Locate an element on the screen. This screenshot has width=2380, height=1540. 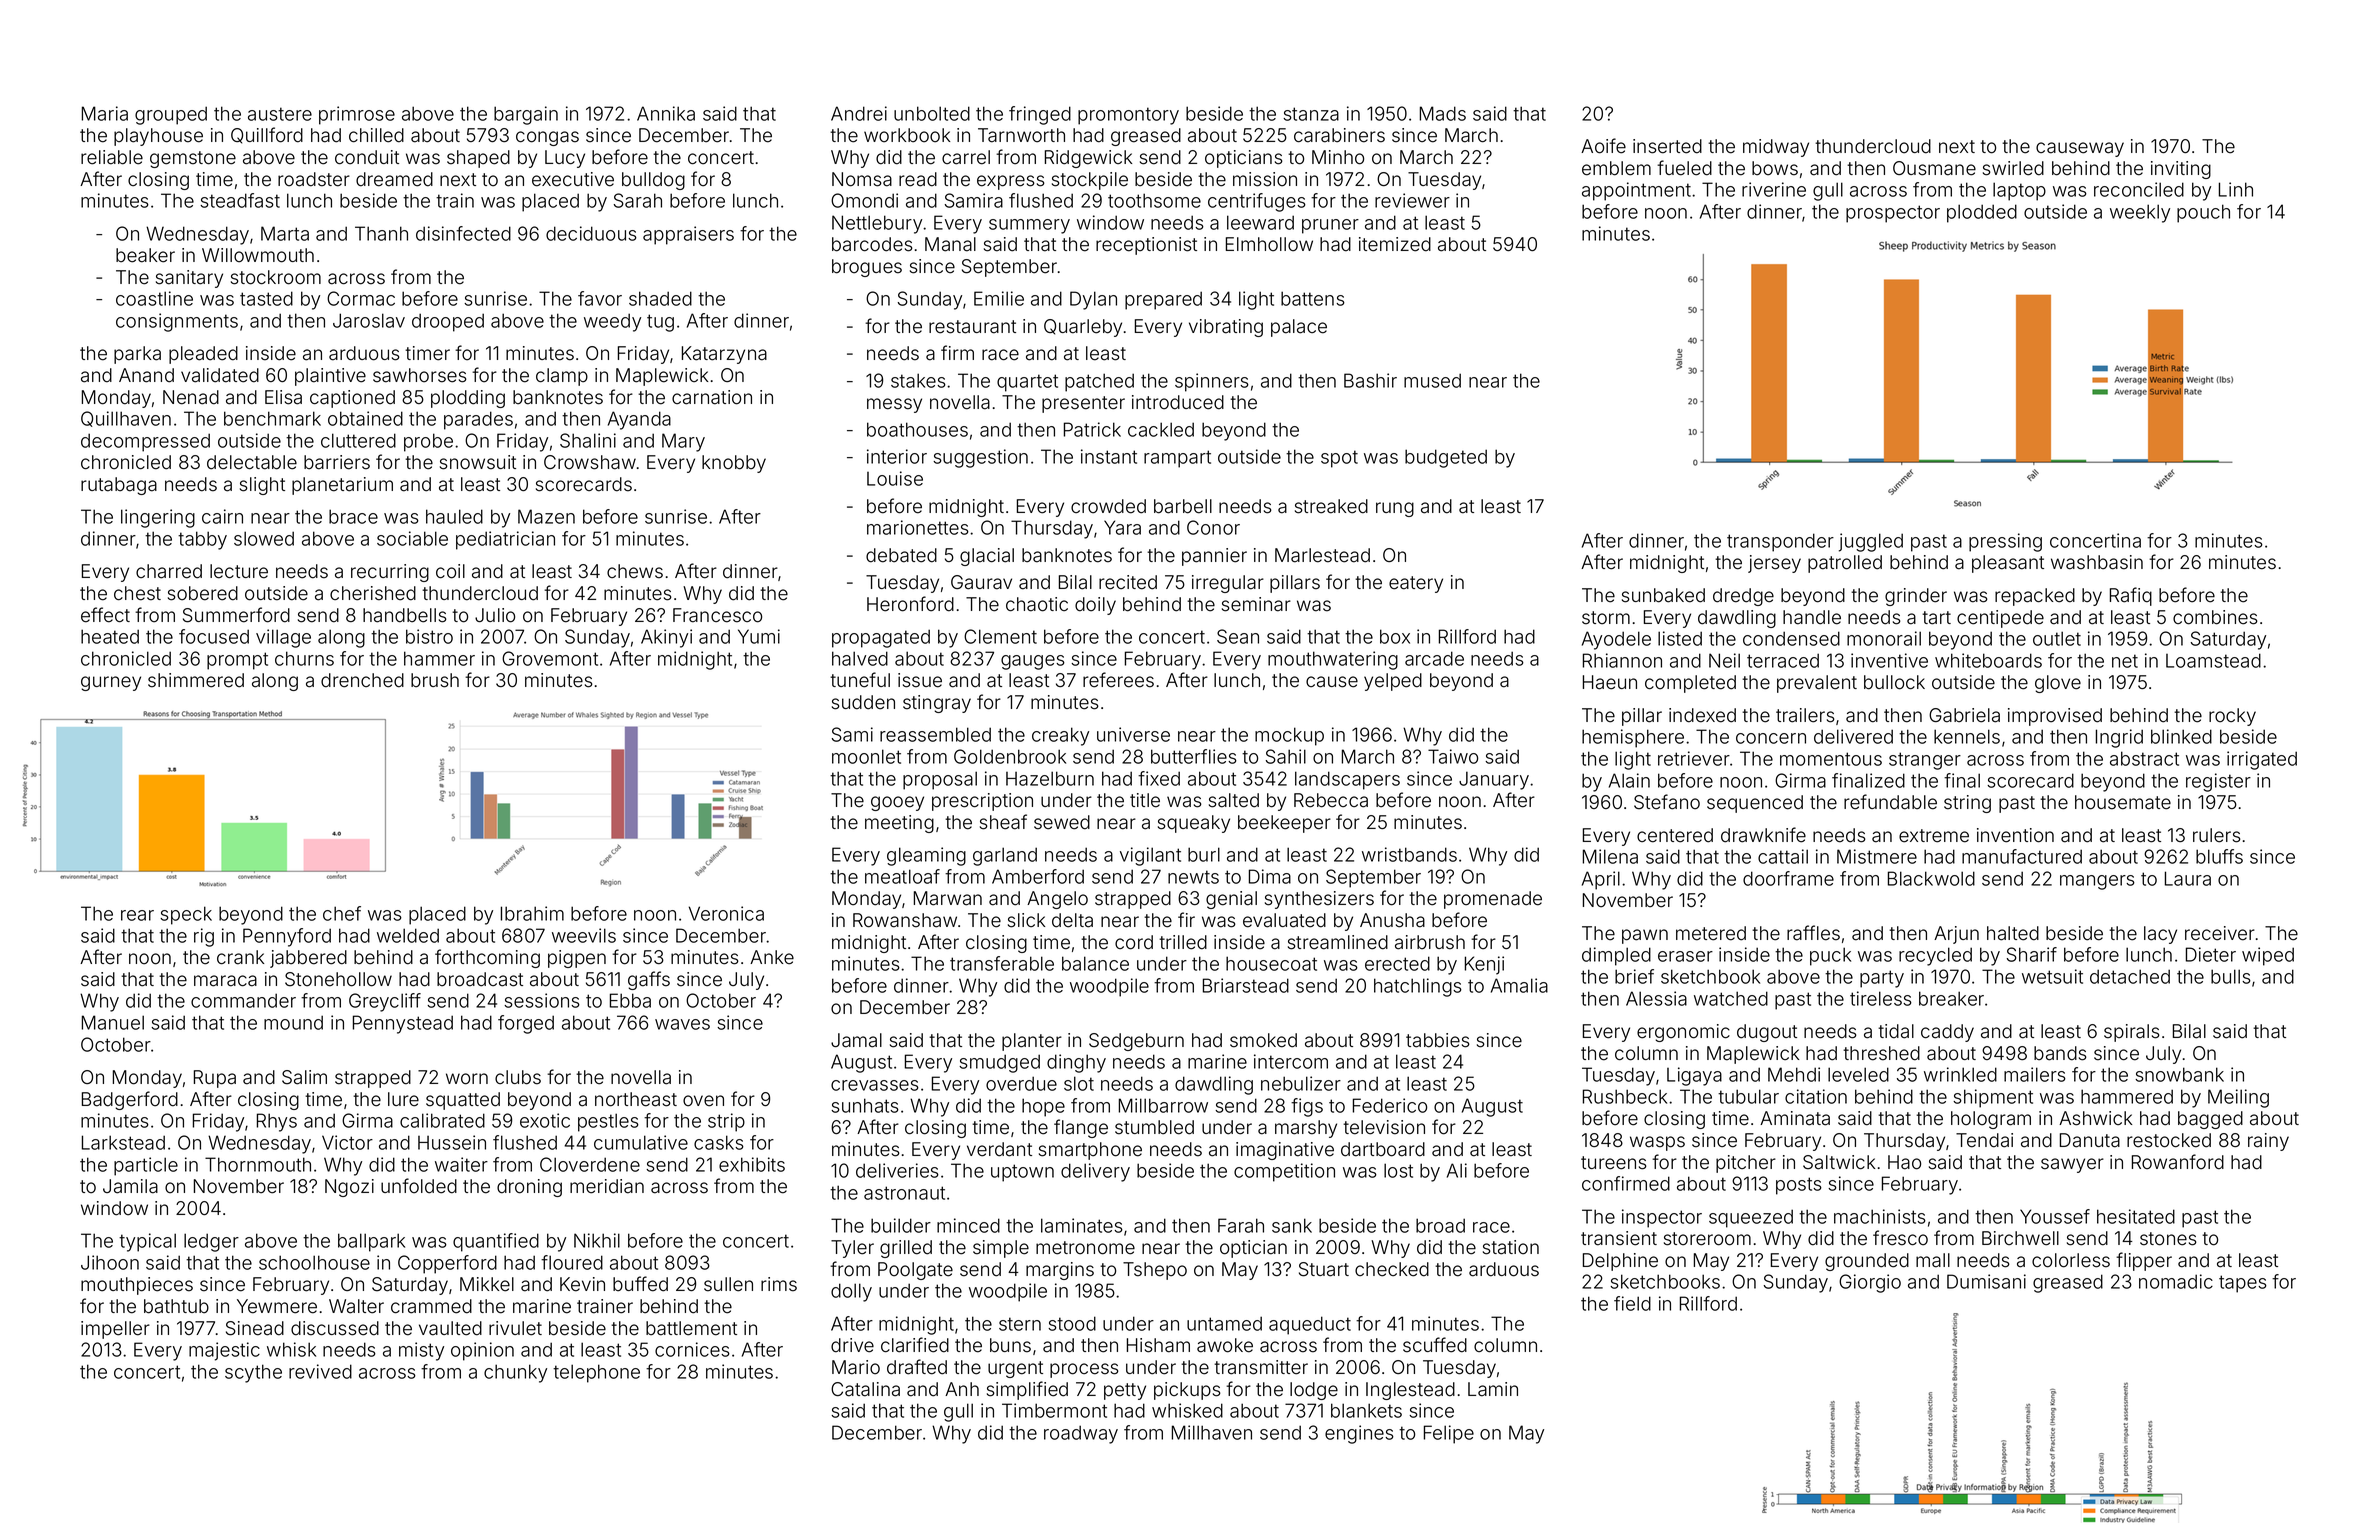
telephone is located at coordinates (596, 1373).
